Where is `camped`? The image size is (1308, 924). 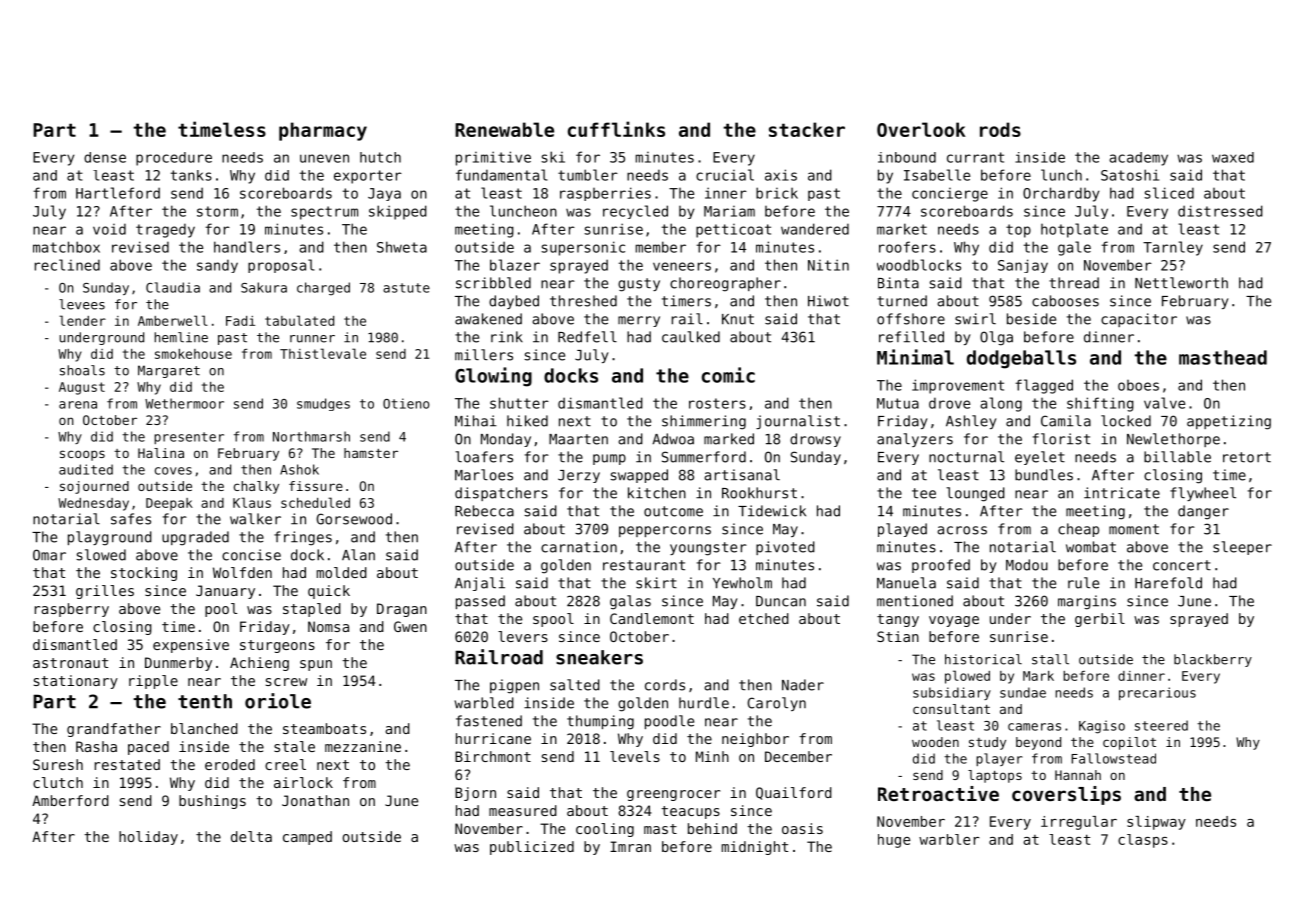 camped is located at coordinates (307, 838).
